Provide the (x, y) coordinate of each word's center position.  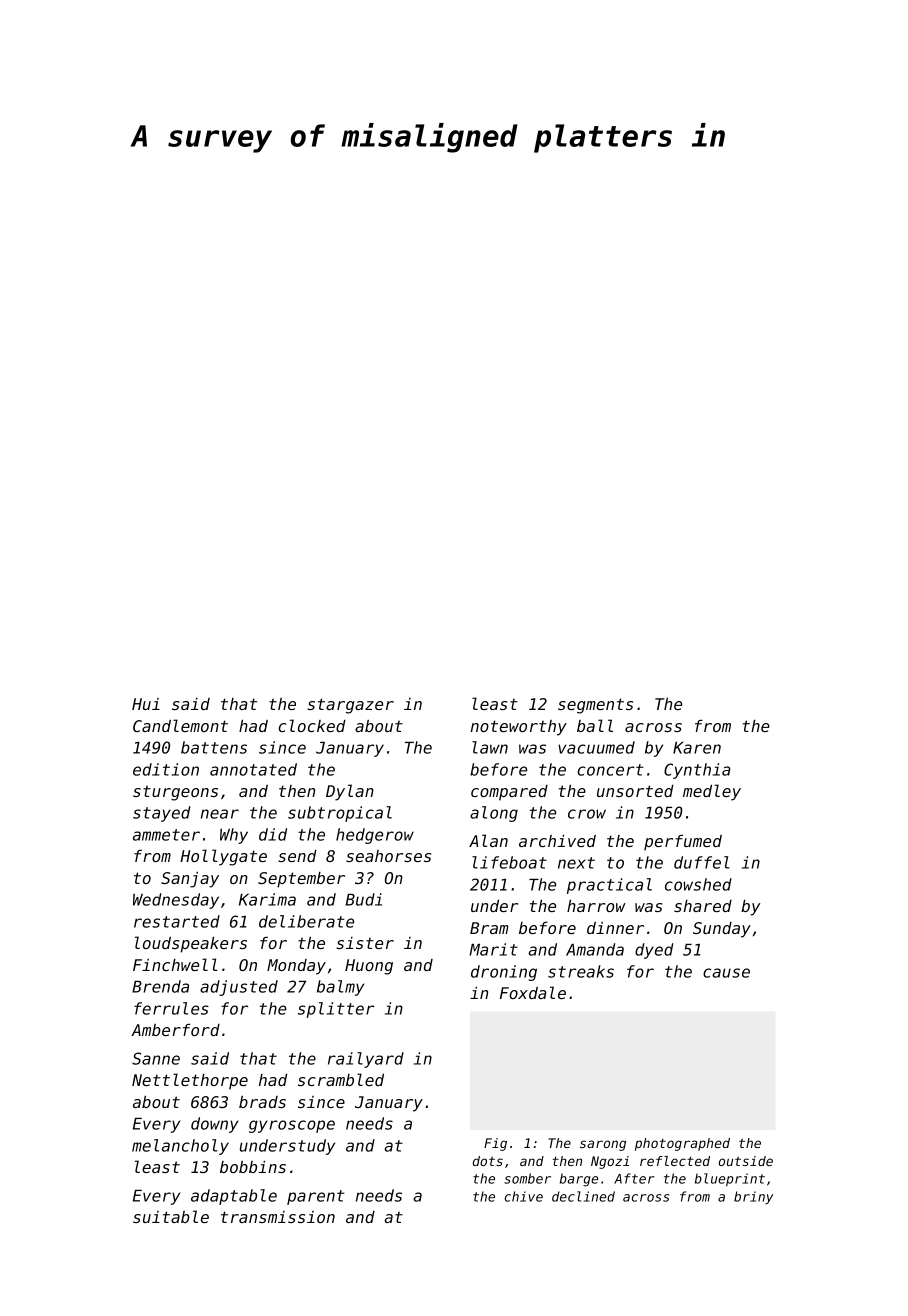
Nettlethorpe (190, 1081)
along (494, 814)
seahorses (388, 856)
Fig (495, 1144)
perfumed (683, 843)
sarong (603, 1145)
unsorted (635, 791)
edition (166, 769)
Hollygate (223, 857)
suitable (171, 1216)
